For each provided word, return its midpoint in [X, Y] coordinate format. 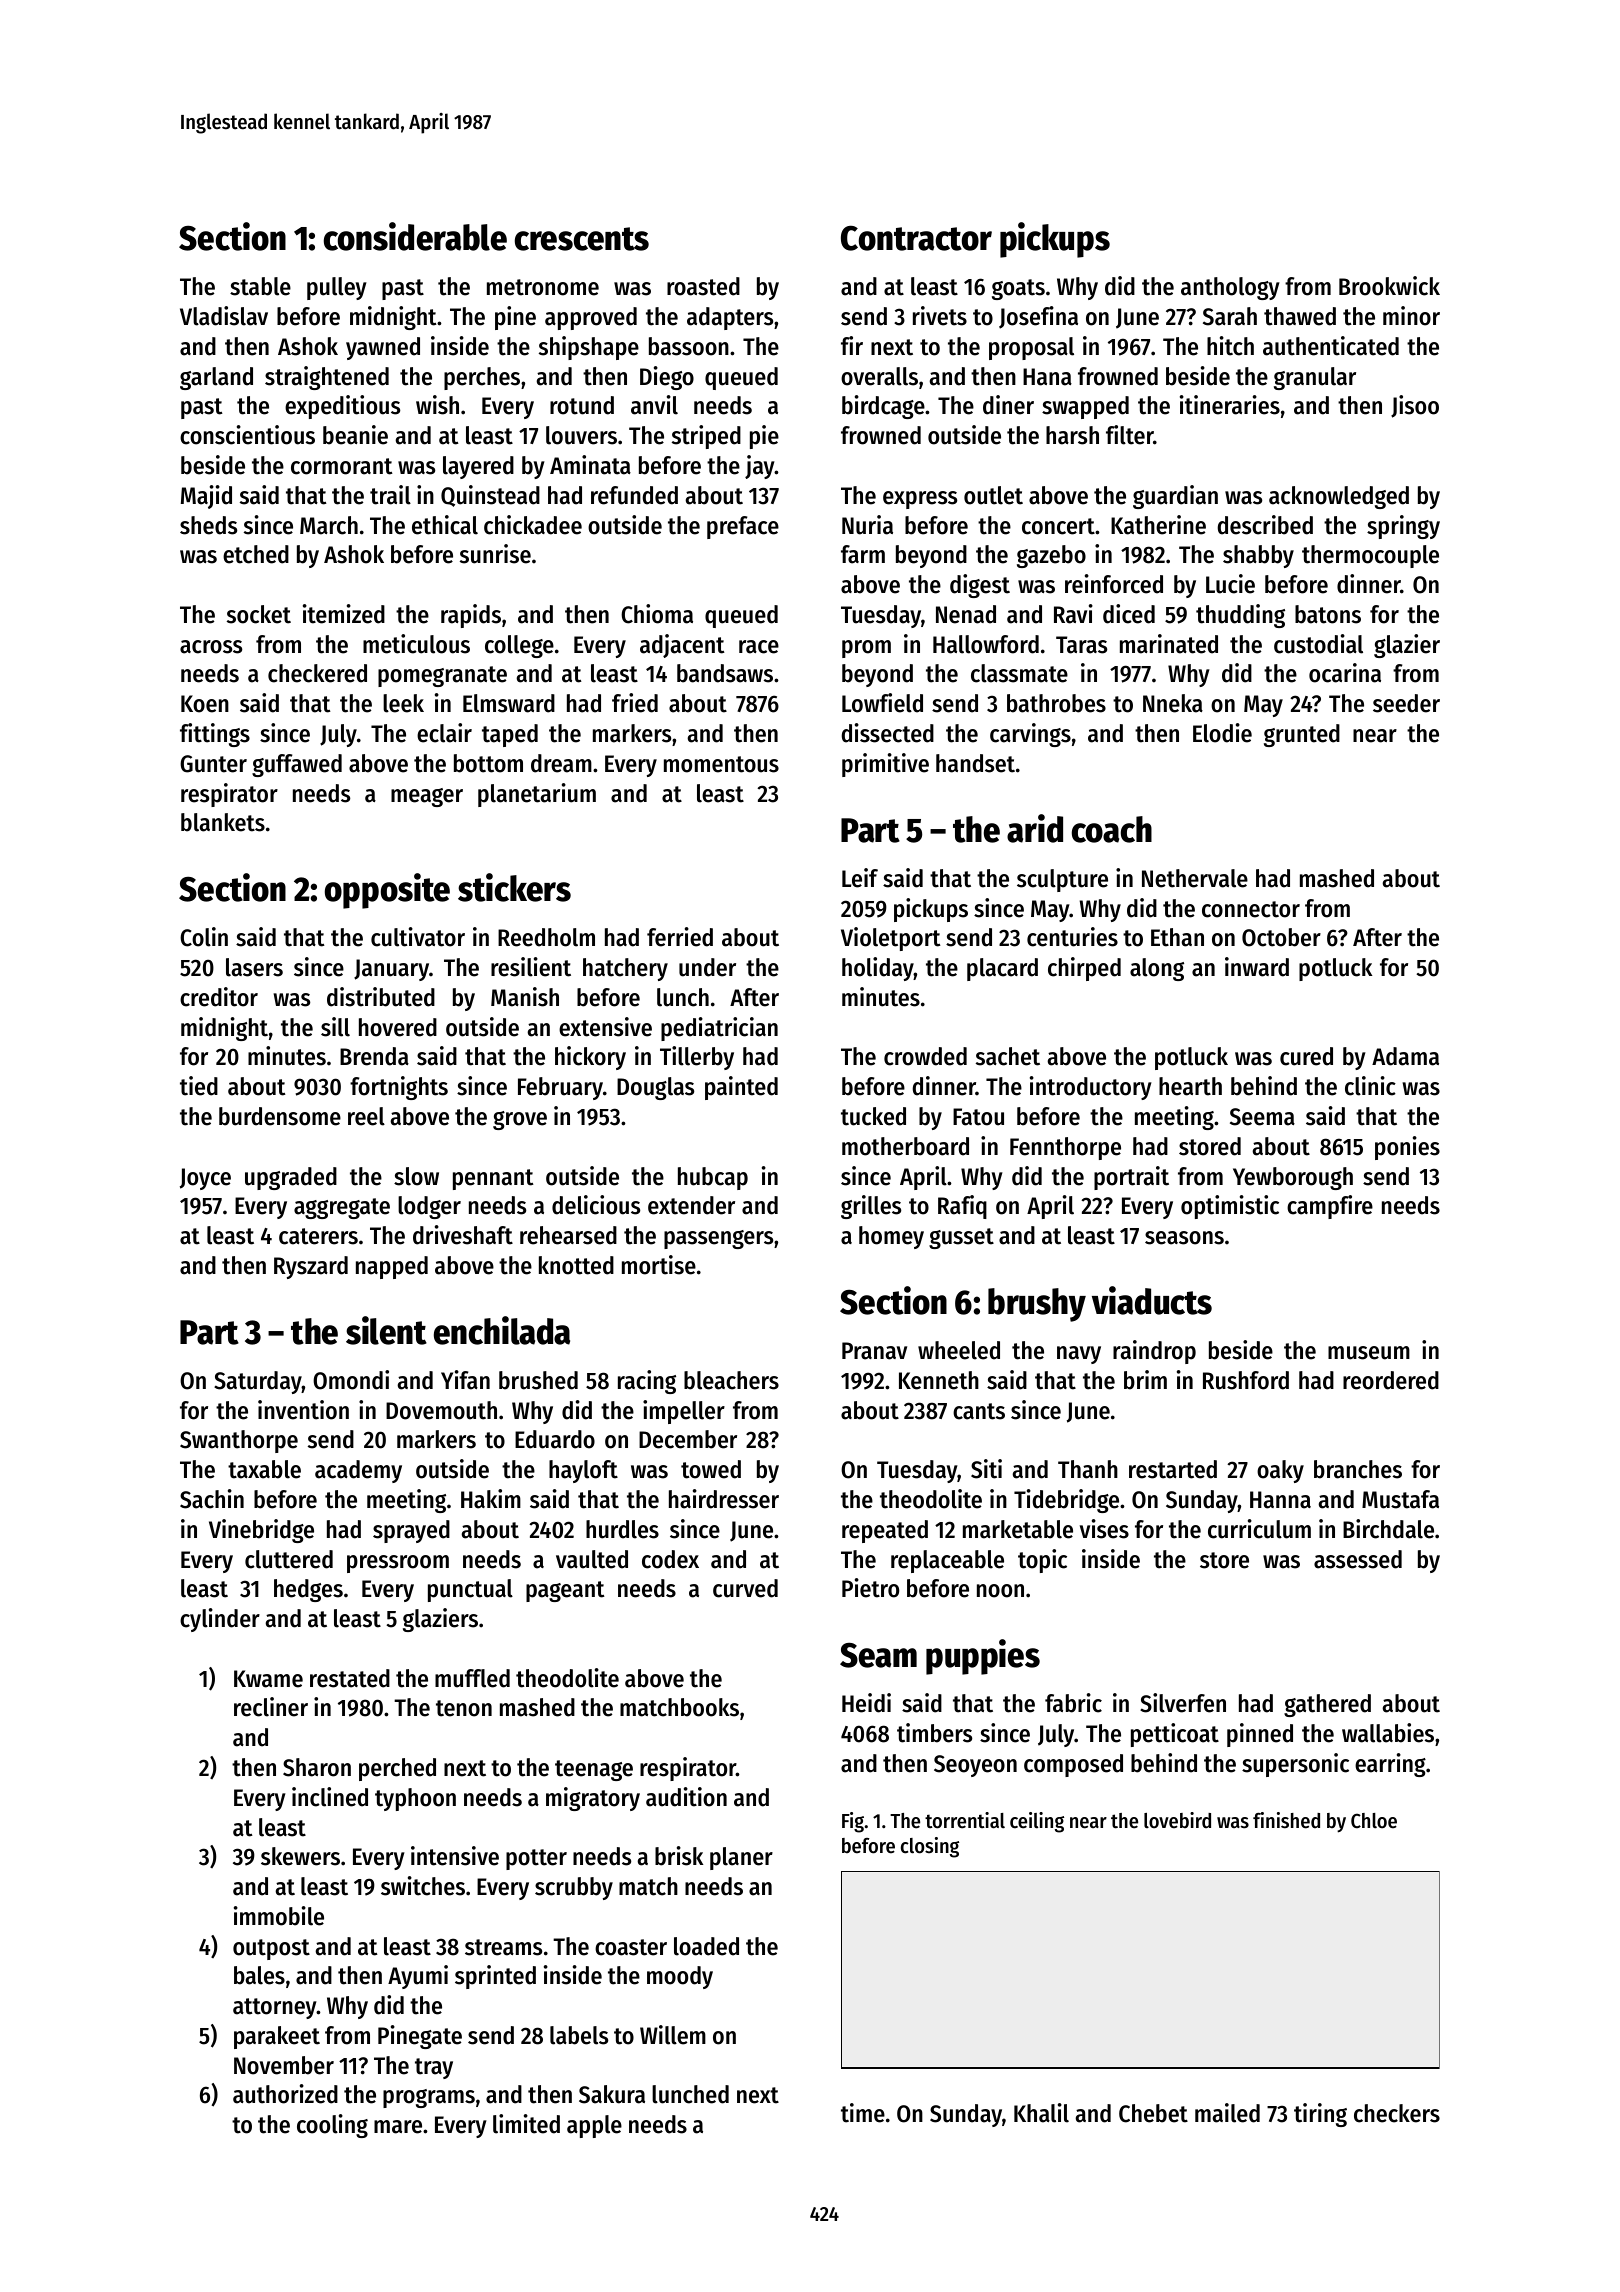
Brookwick [1389, 286]
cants [979, 1411]
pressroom [398, 1564]
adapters [730, 318]
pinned [1260, 1735]
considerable [415, 236]
